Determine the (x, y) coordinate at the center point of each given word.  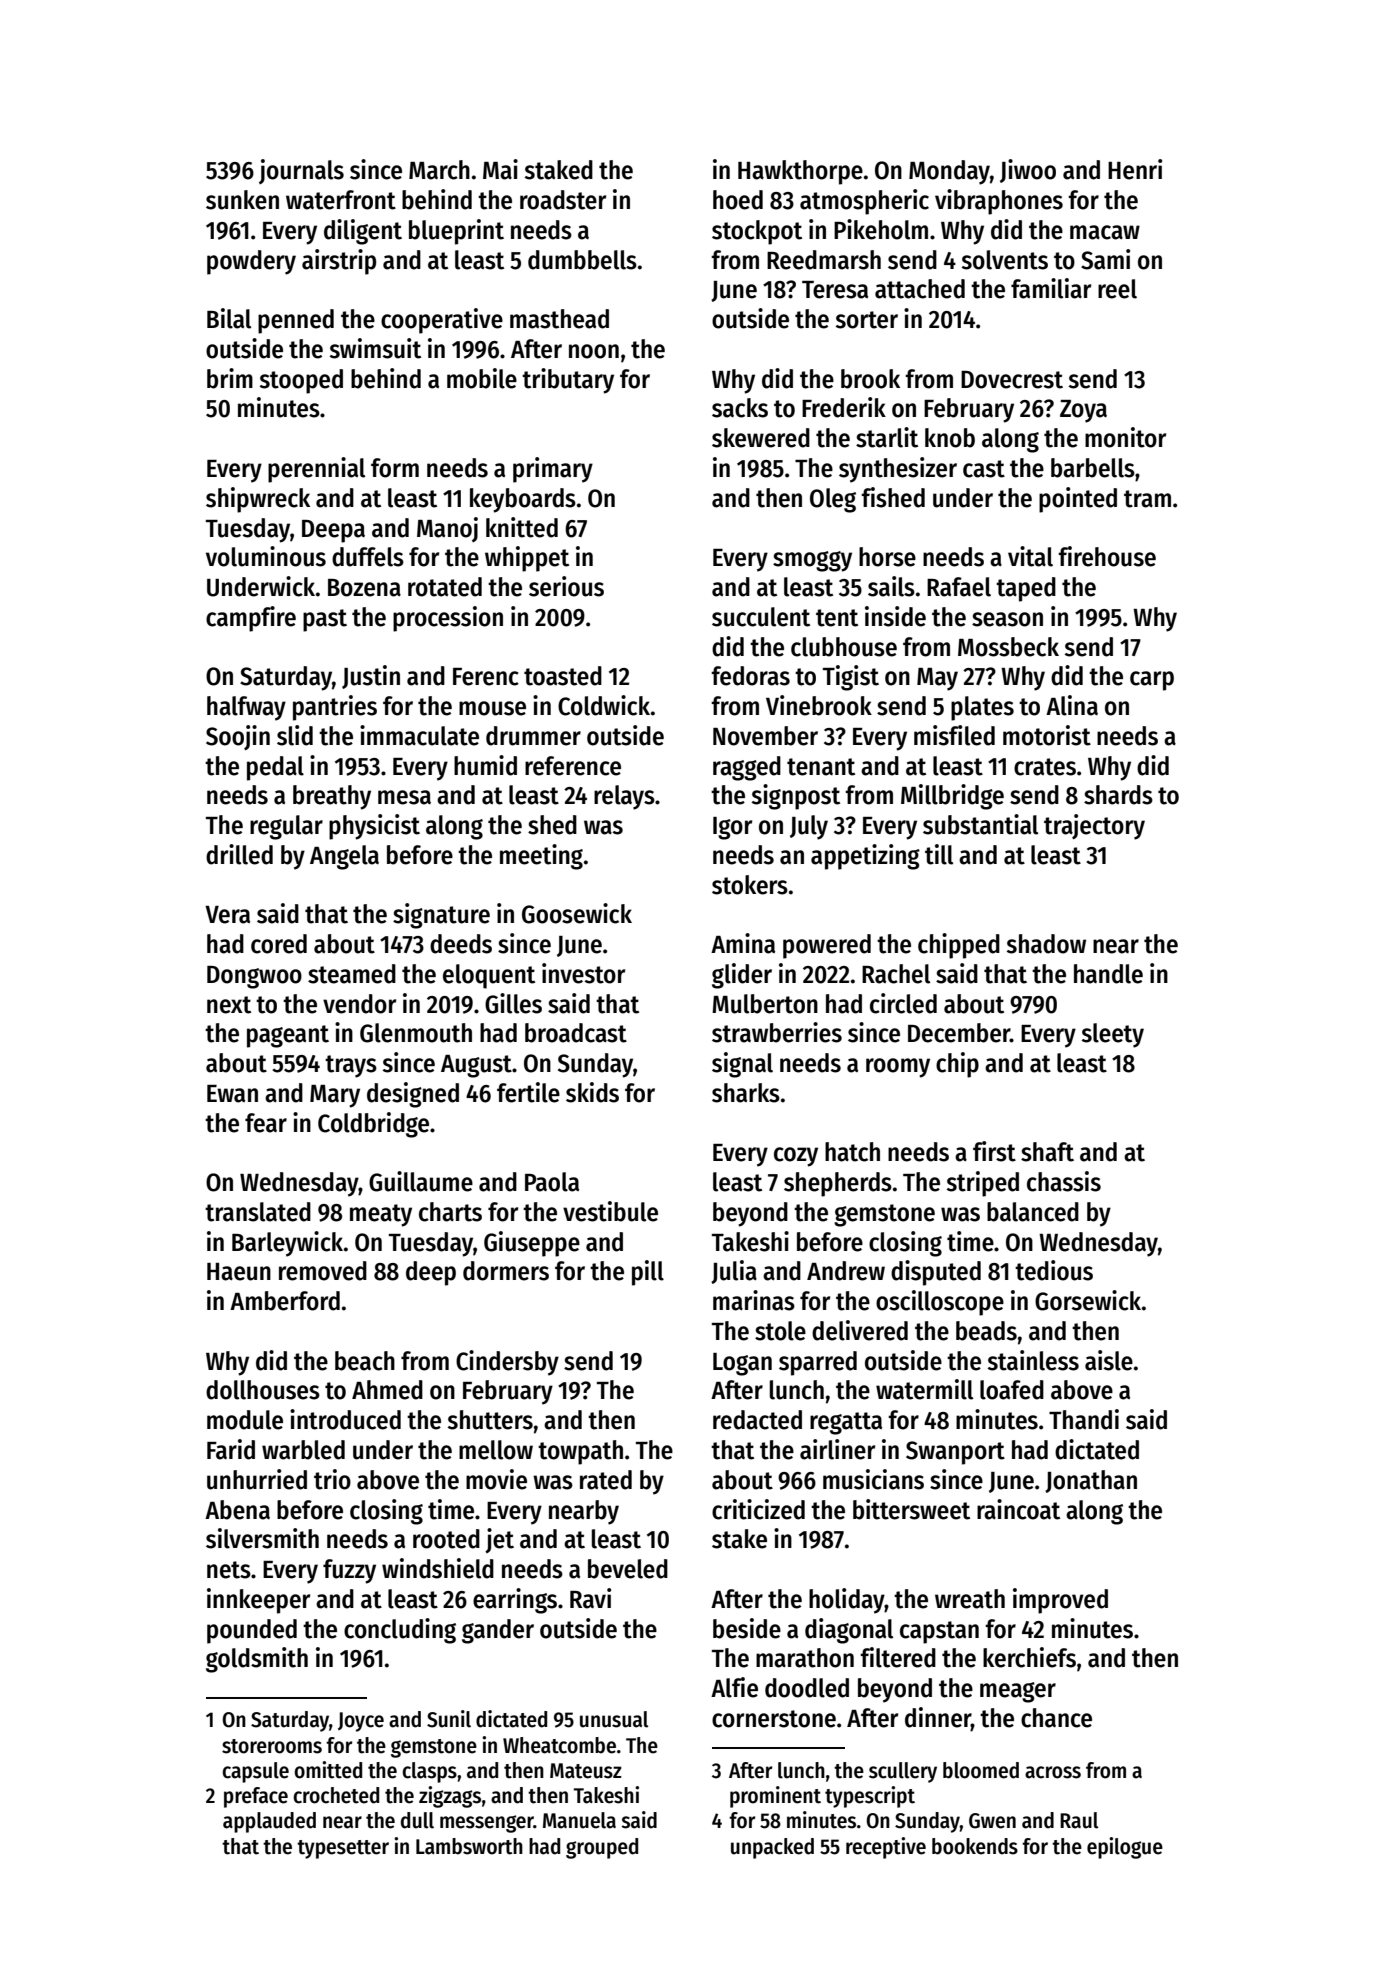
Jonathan (1091, 1481)
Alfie (734, 1687)
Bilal (229, 318)
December (959, 1033)
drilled (239, 854)
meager (1018, 1692)
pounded (252, 1631)
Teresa (835, 290)
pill (648, 1273)
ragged (747, 768)
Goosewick (577, 913)
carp (1152, 681)
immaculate (419, 735)
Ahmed (387, 1390)
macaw (1105, 232)
